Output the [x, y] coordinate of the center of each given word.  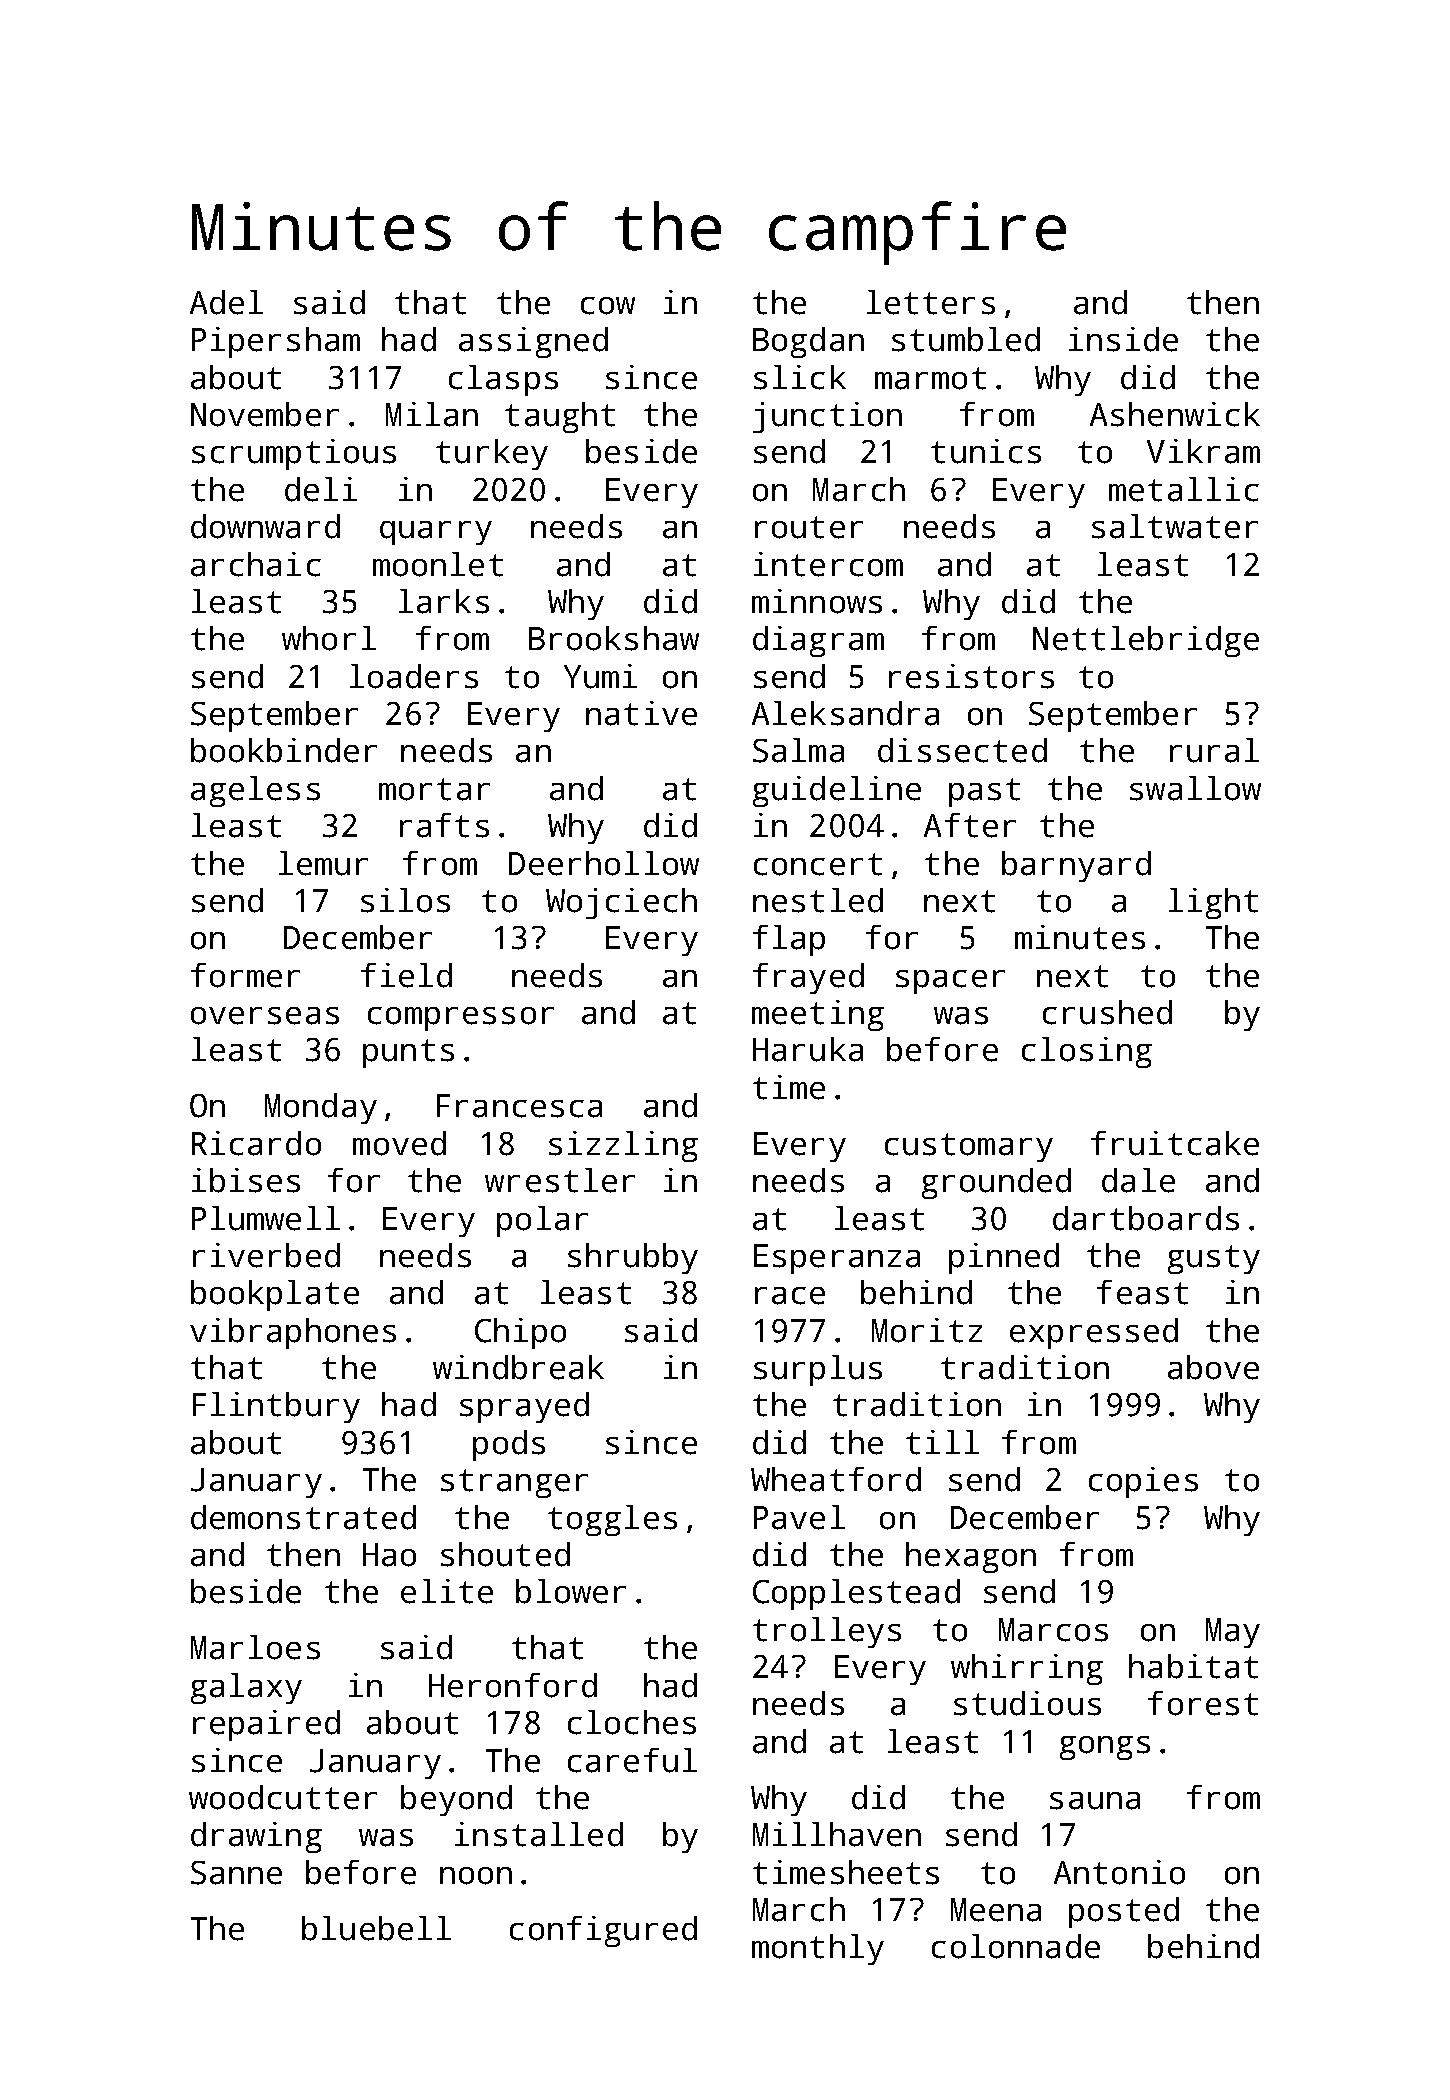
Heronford [513, 1685]
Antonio [1119, 1872]
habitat [1193, 1666]
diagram [818, 641]
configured [603, 1931]
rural [1214, 750]
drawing [256, 1837]
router [809, 527]
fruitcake [1175, 1143]
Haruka [808, 1049]
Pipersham [276, 342]
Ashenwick [1175, 414]
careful [632, 1760]
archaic [256, 564]
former [245, 975]
